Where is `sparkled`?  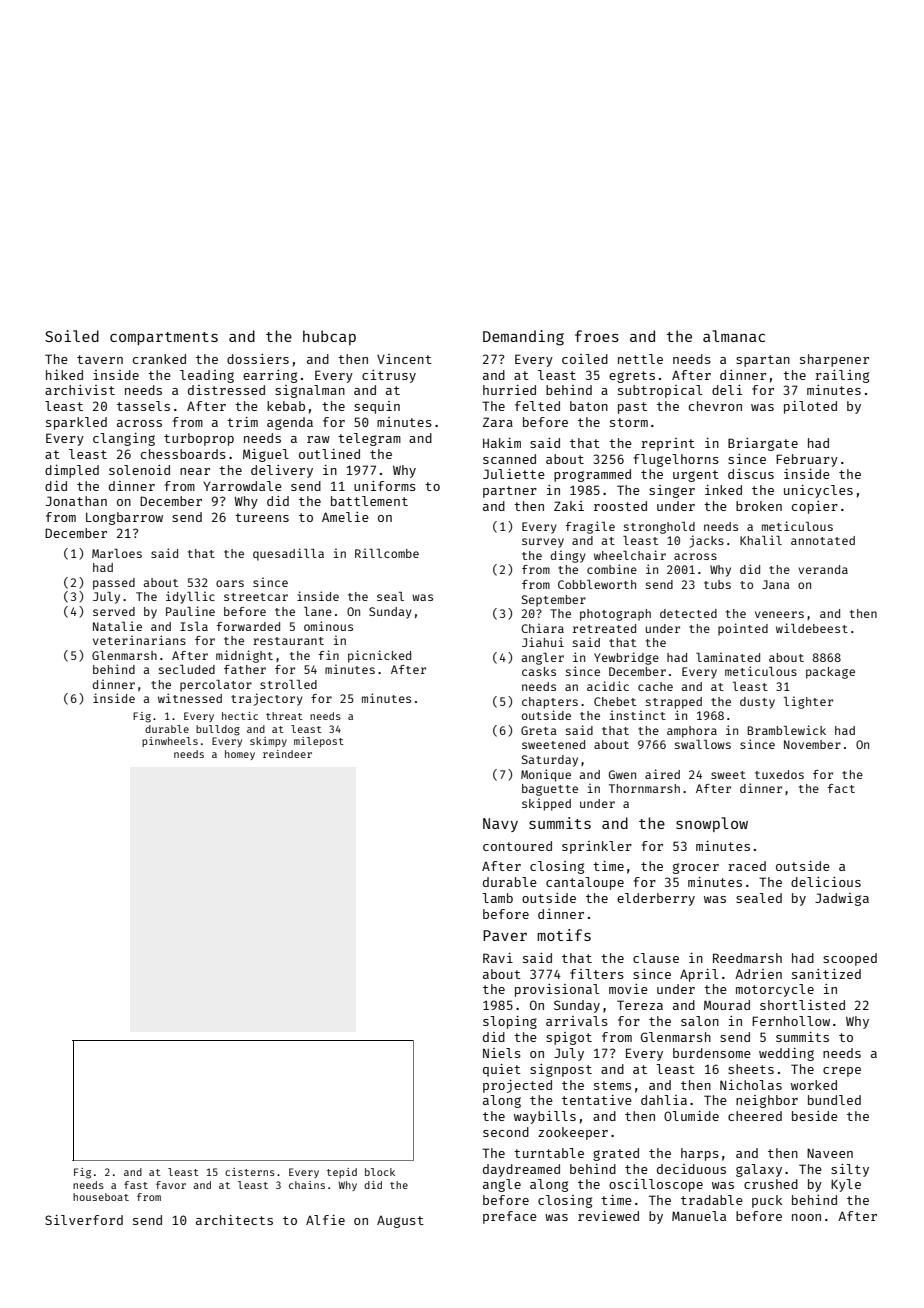
sparkled is located at coordinates (76, 423).
